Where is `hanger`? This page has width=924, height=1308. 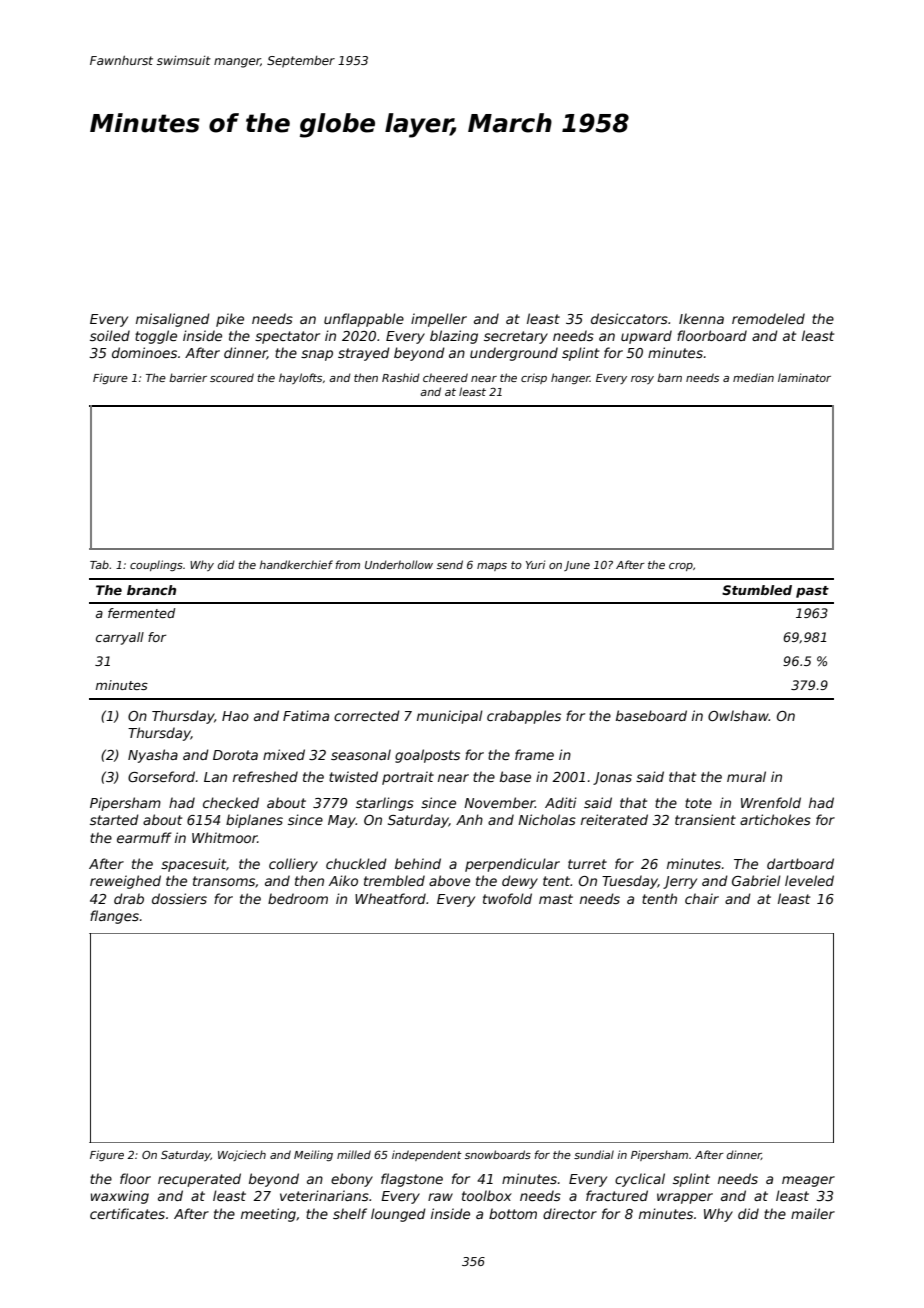 hanger is located at coordinates (570, 378).
